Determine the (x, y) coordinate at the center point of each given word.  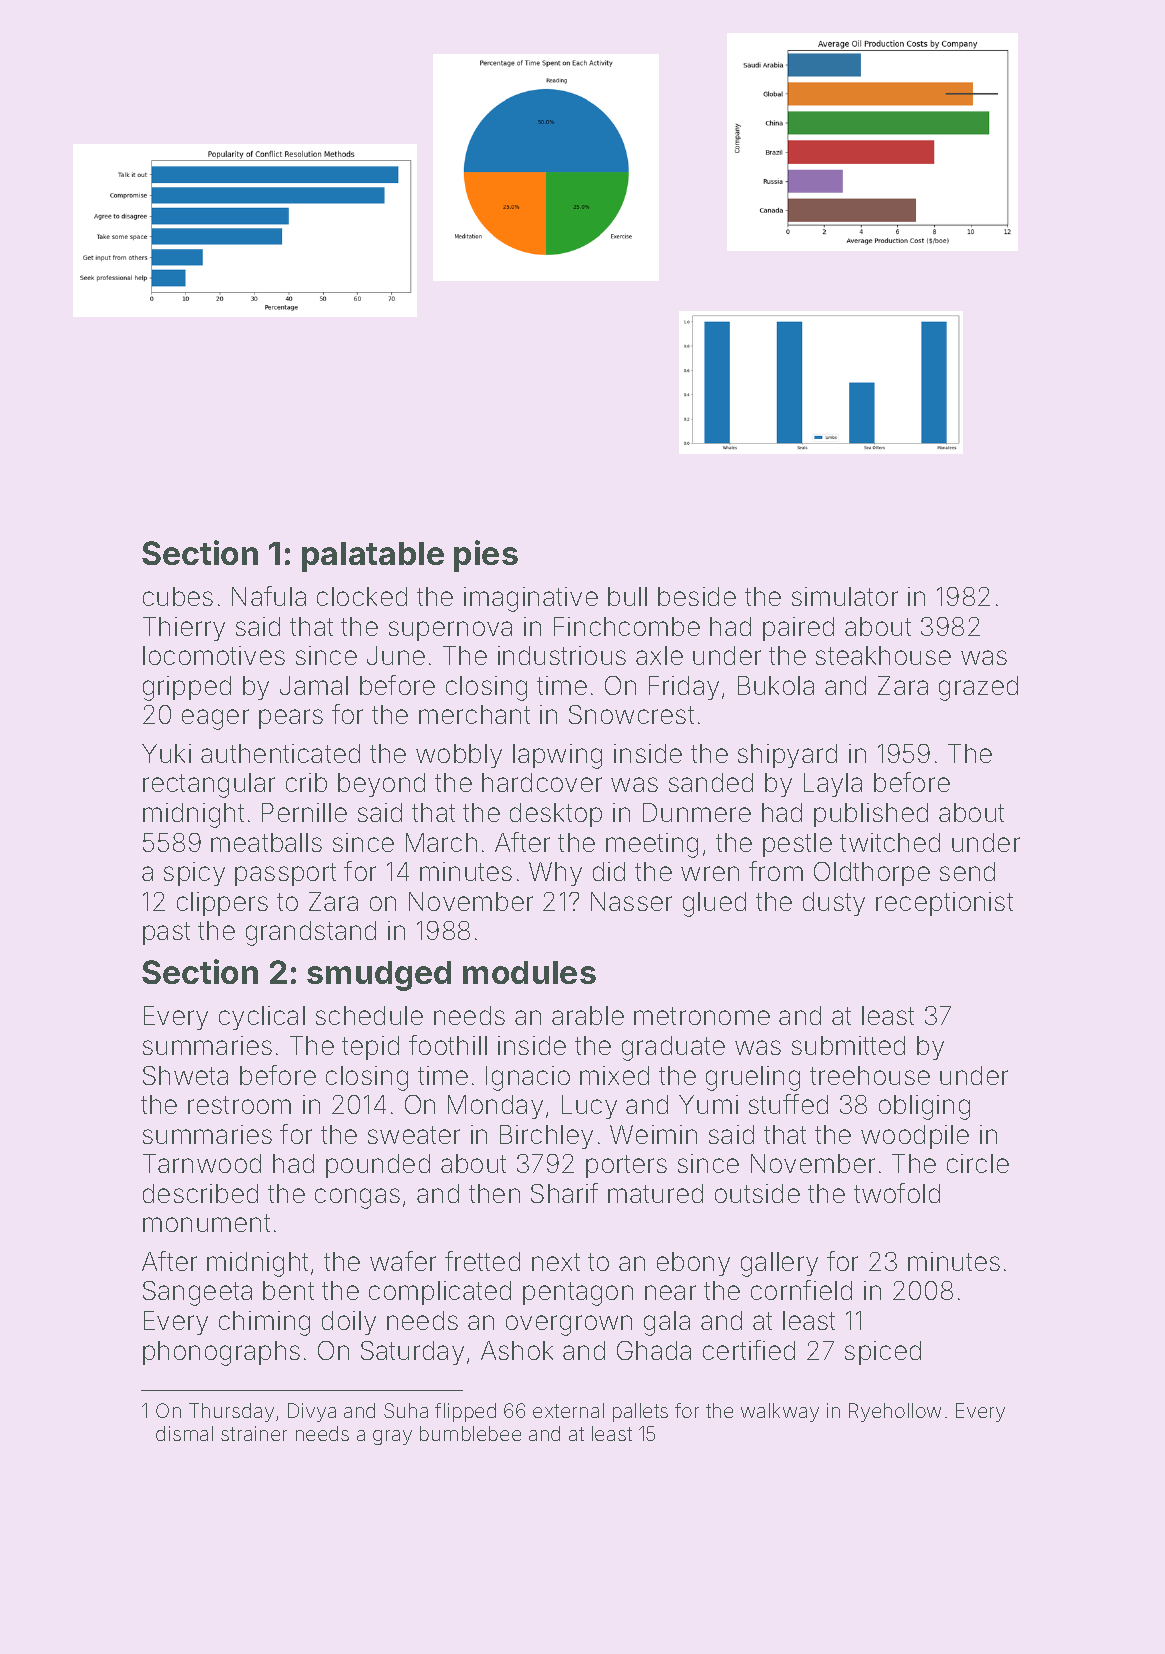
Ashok (517, 1350)
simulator (845, 596)
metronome (702, 1016)
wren (710, 873)
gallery (779, 1264)
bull (627, 596)
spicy (194, 874)
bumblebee (470, 1433)
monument (206, 1223)
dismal (184, 1433)
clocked (362, 596)
